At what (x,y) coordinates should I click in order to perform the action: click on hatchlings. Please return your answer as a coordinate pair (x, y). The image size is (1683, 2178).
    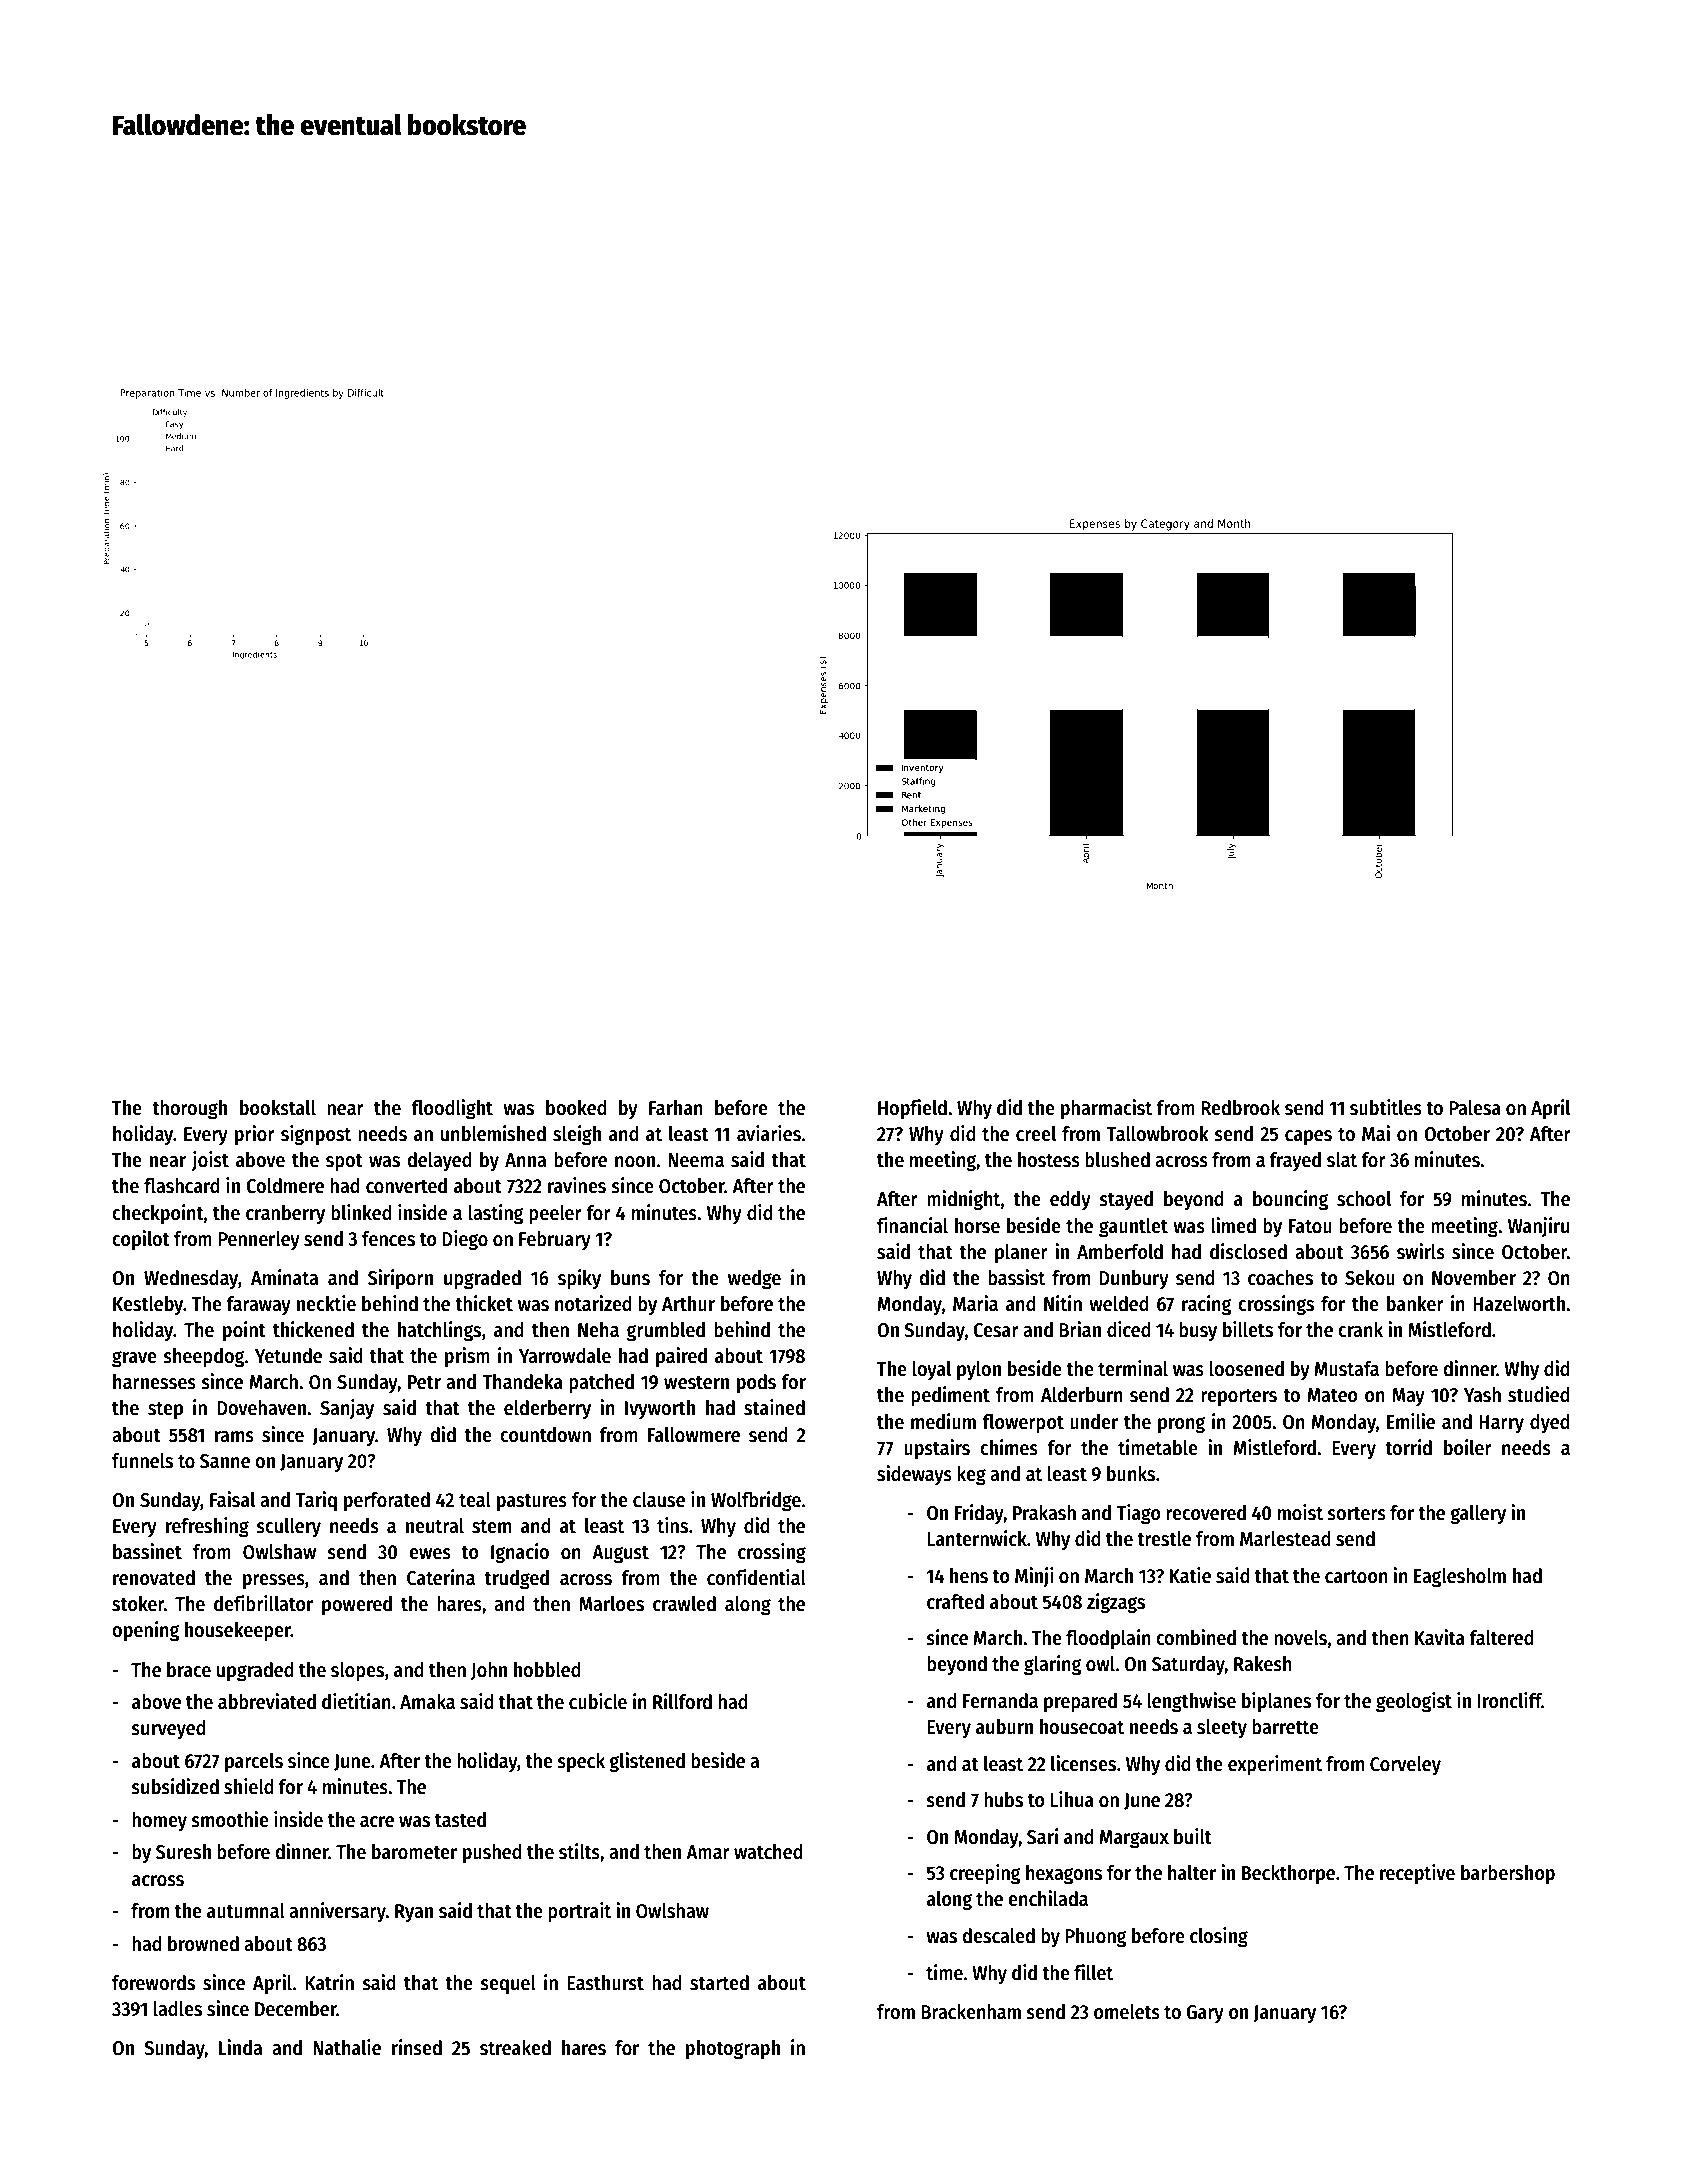
    Looking at the image, I should click on (439, 1331).
